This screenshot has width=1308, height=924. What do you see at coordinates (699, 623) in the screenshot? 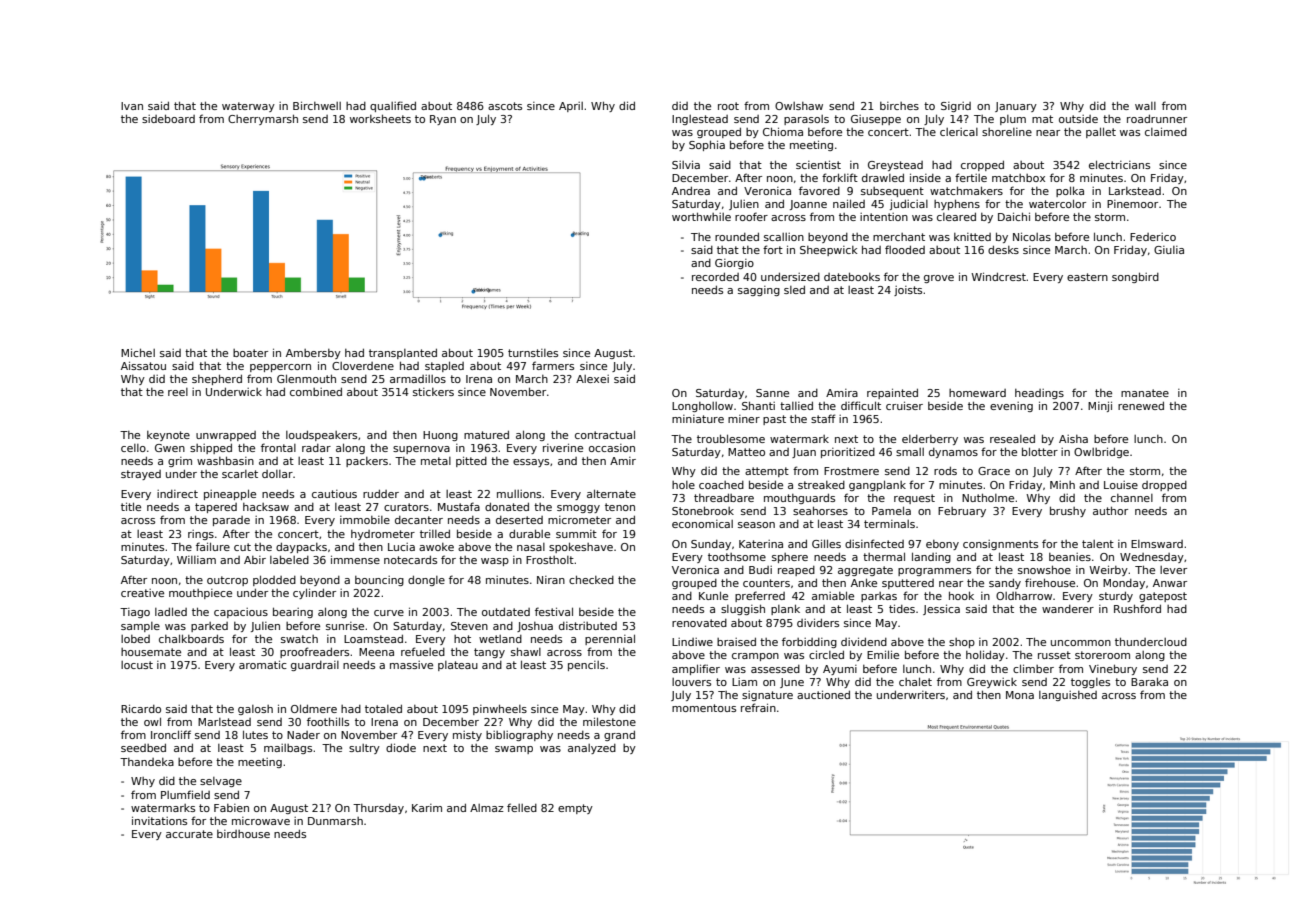
I see `renovated` at bounding box center [699, 623].
